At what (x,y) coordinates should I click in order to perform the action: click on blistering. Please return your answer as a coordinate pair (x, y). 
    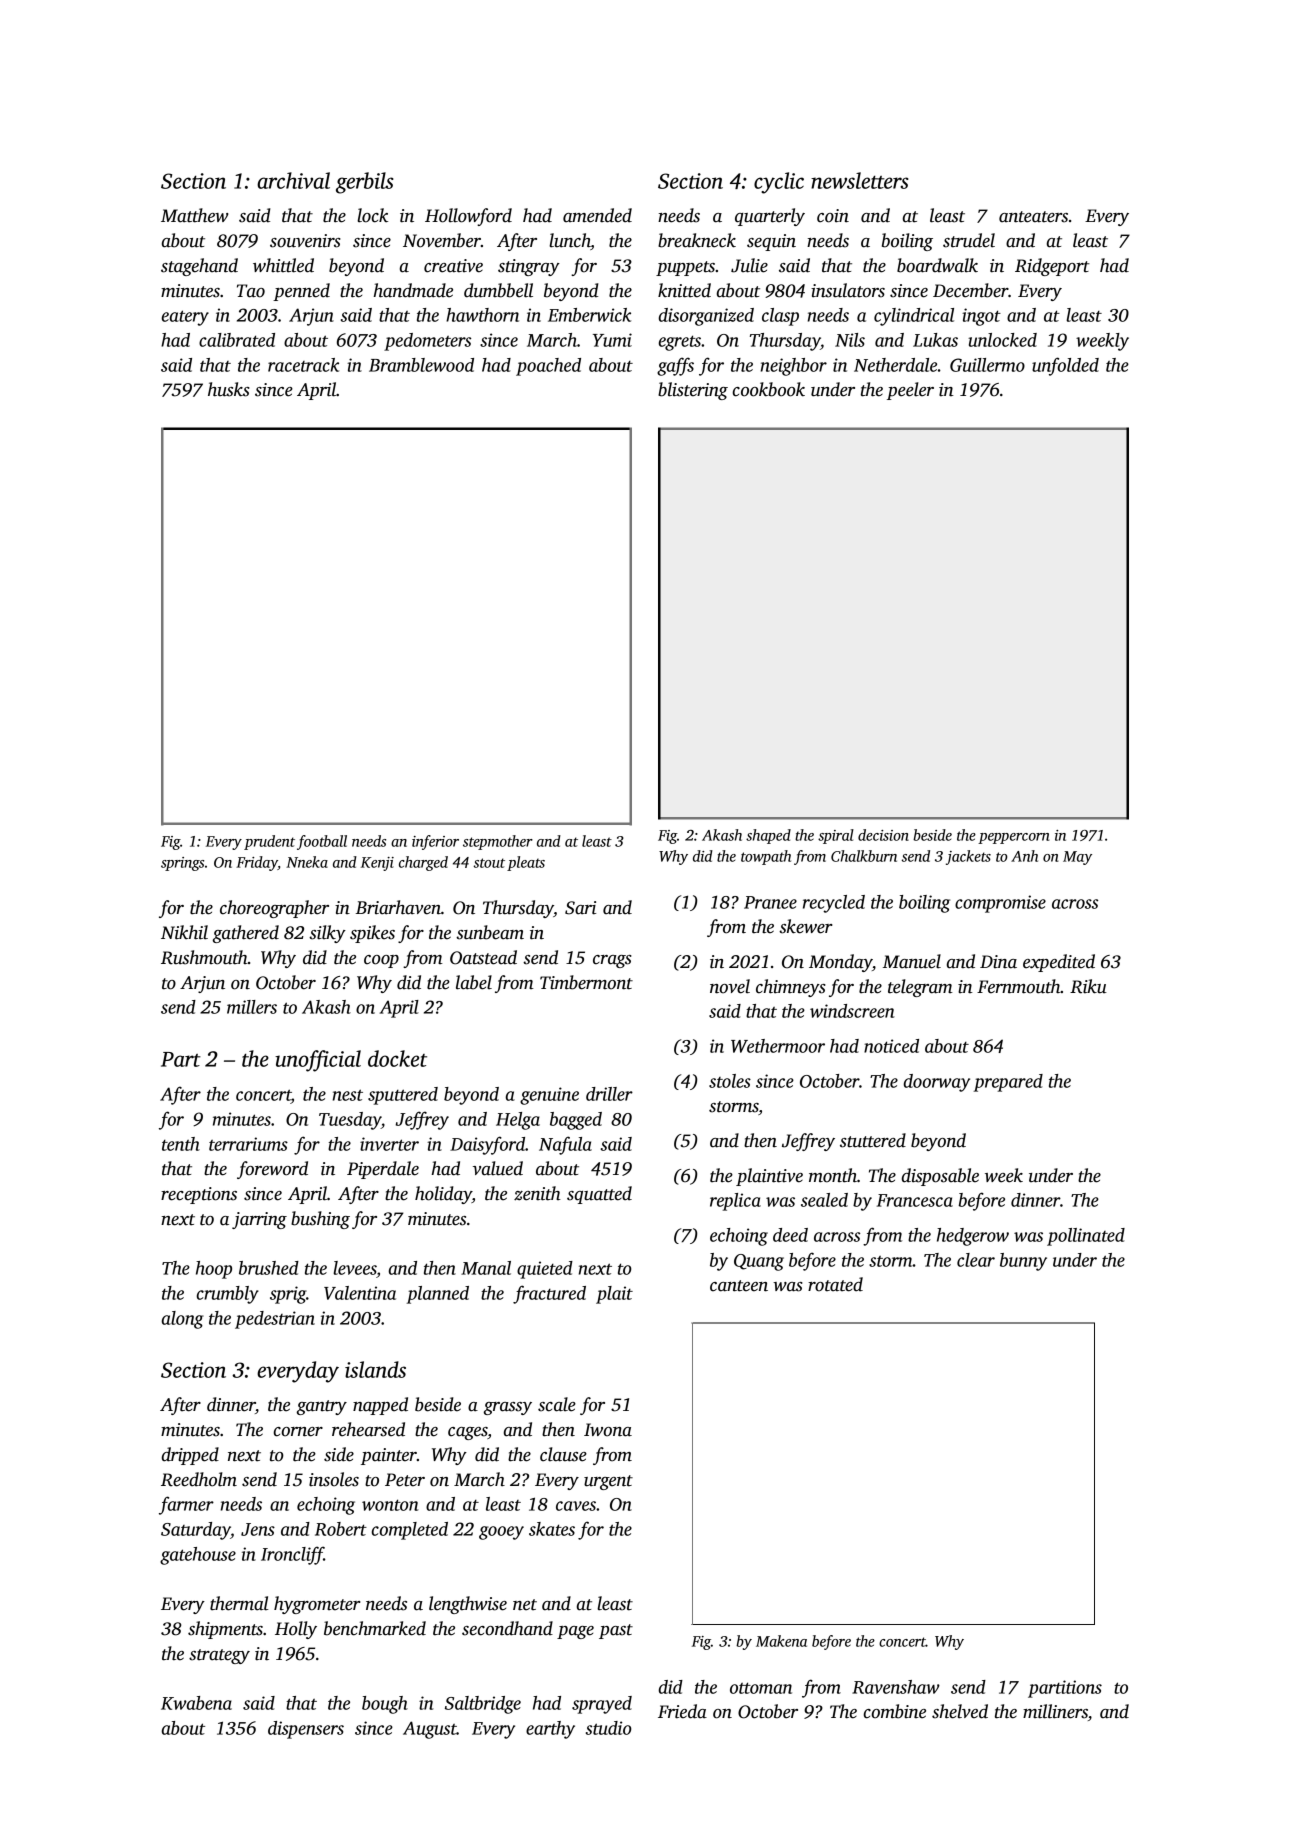
    Looking at the image, I should click on (693, 391).
